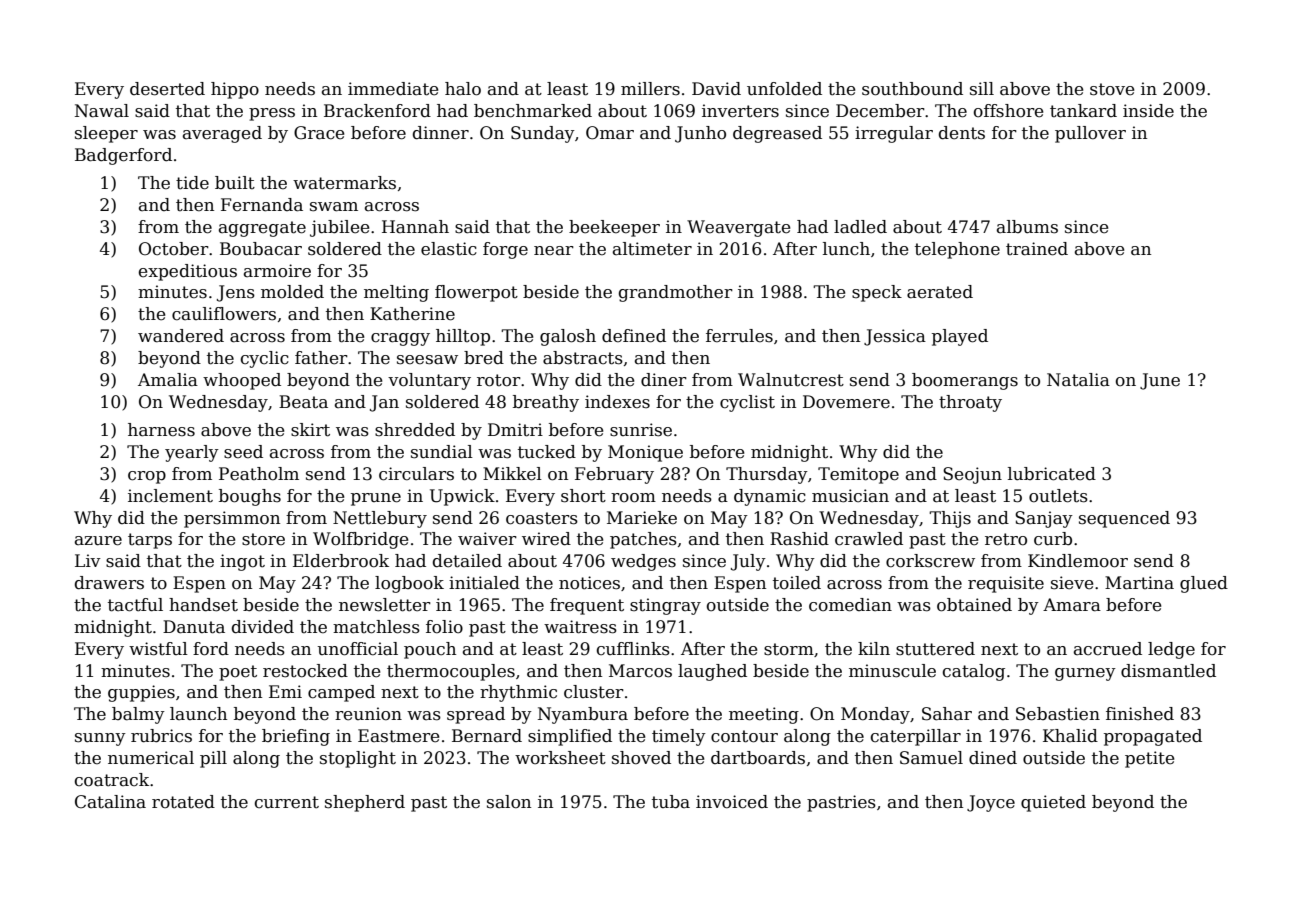 This image has height=924, width=1308. Describe the element at coordinates (150, 541) in the image. I see `tarps` at that location.
